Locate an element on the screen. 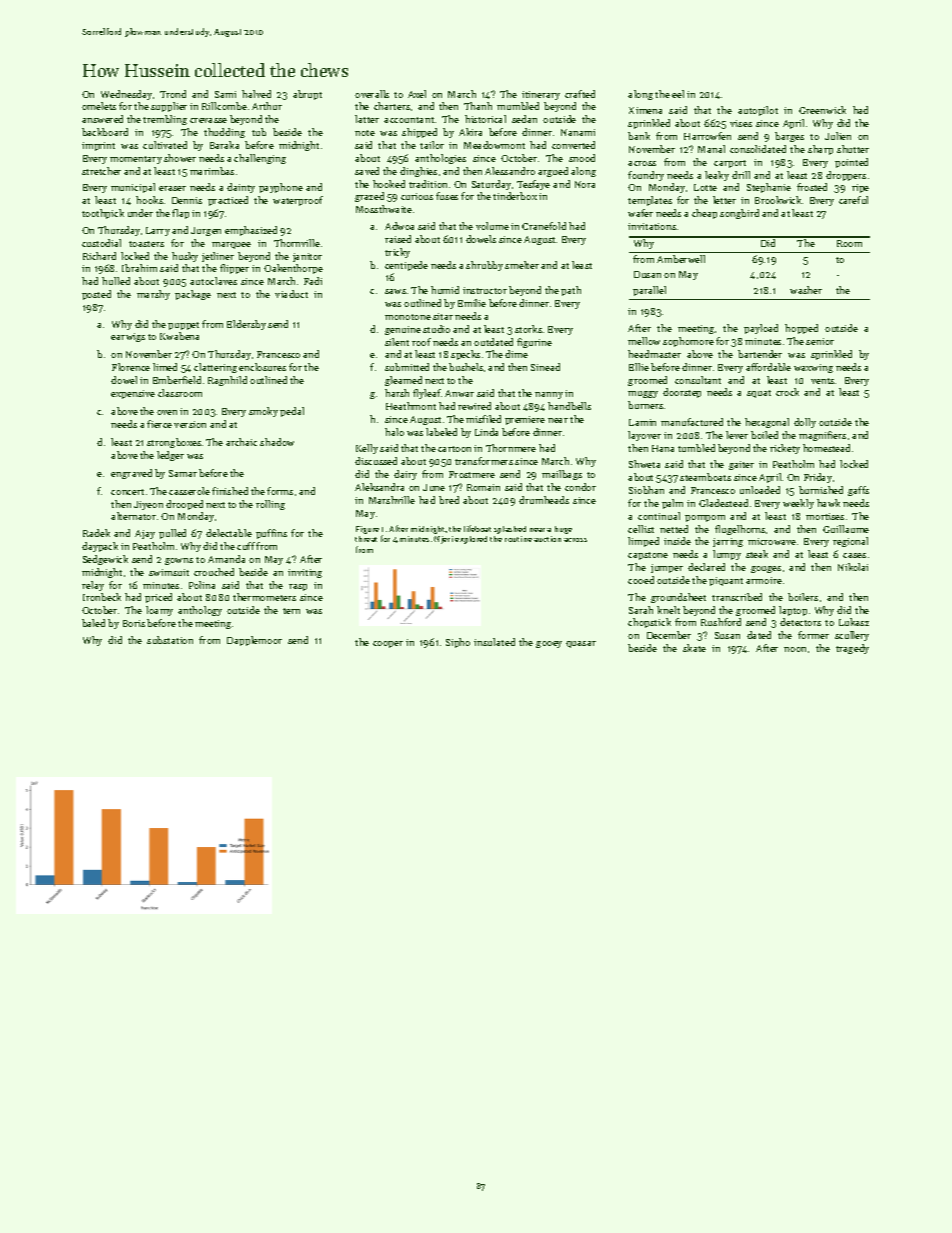  imprint is located at coordinates (98, 146).
